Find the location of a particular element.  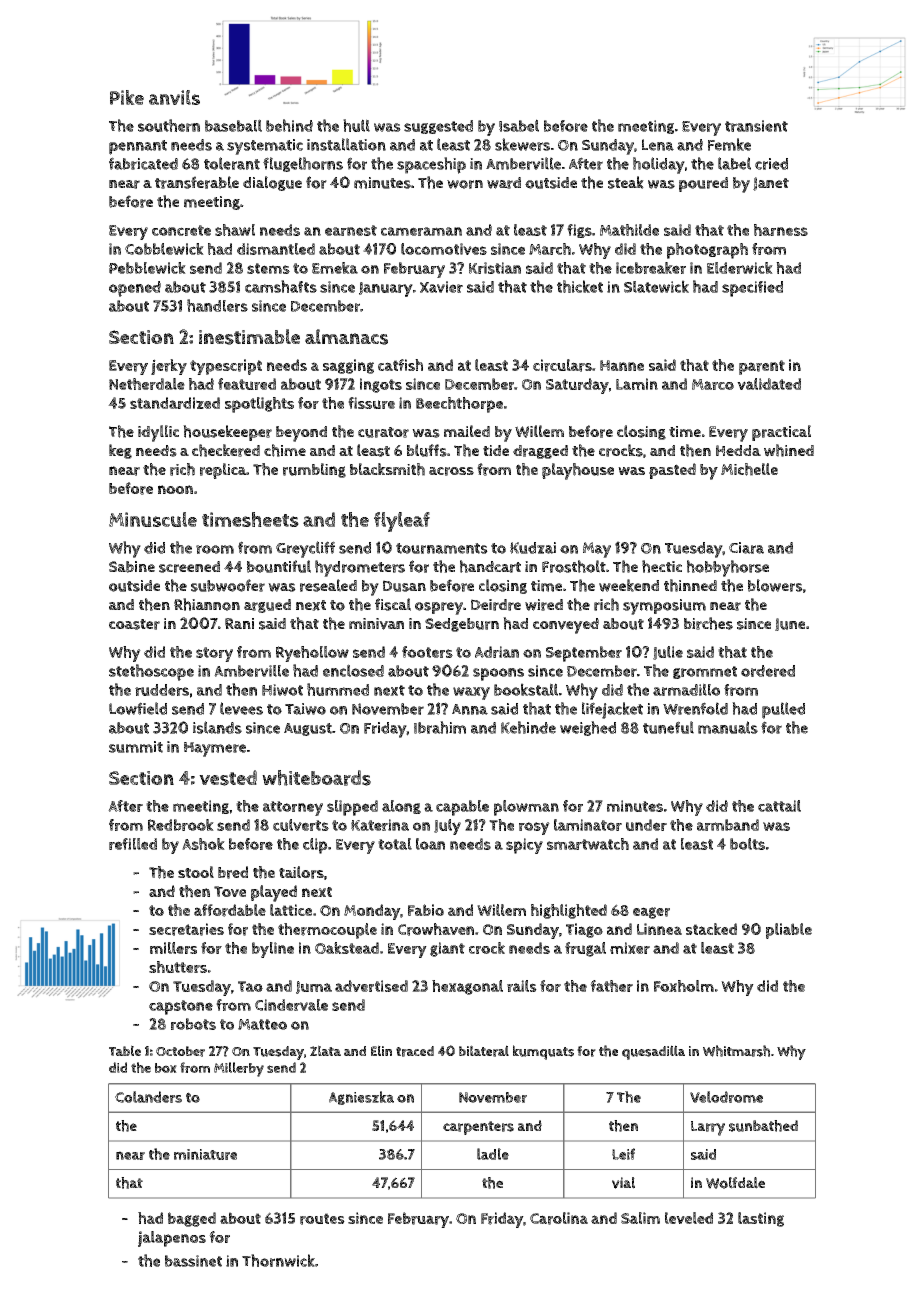

Redbrook is located at coordinates (181, 825).
